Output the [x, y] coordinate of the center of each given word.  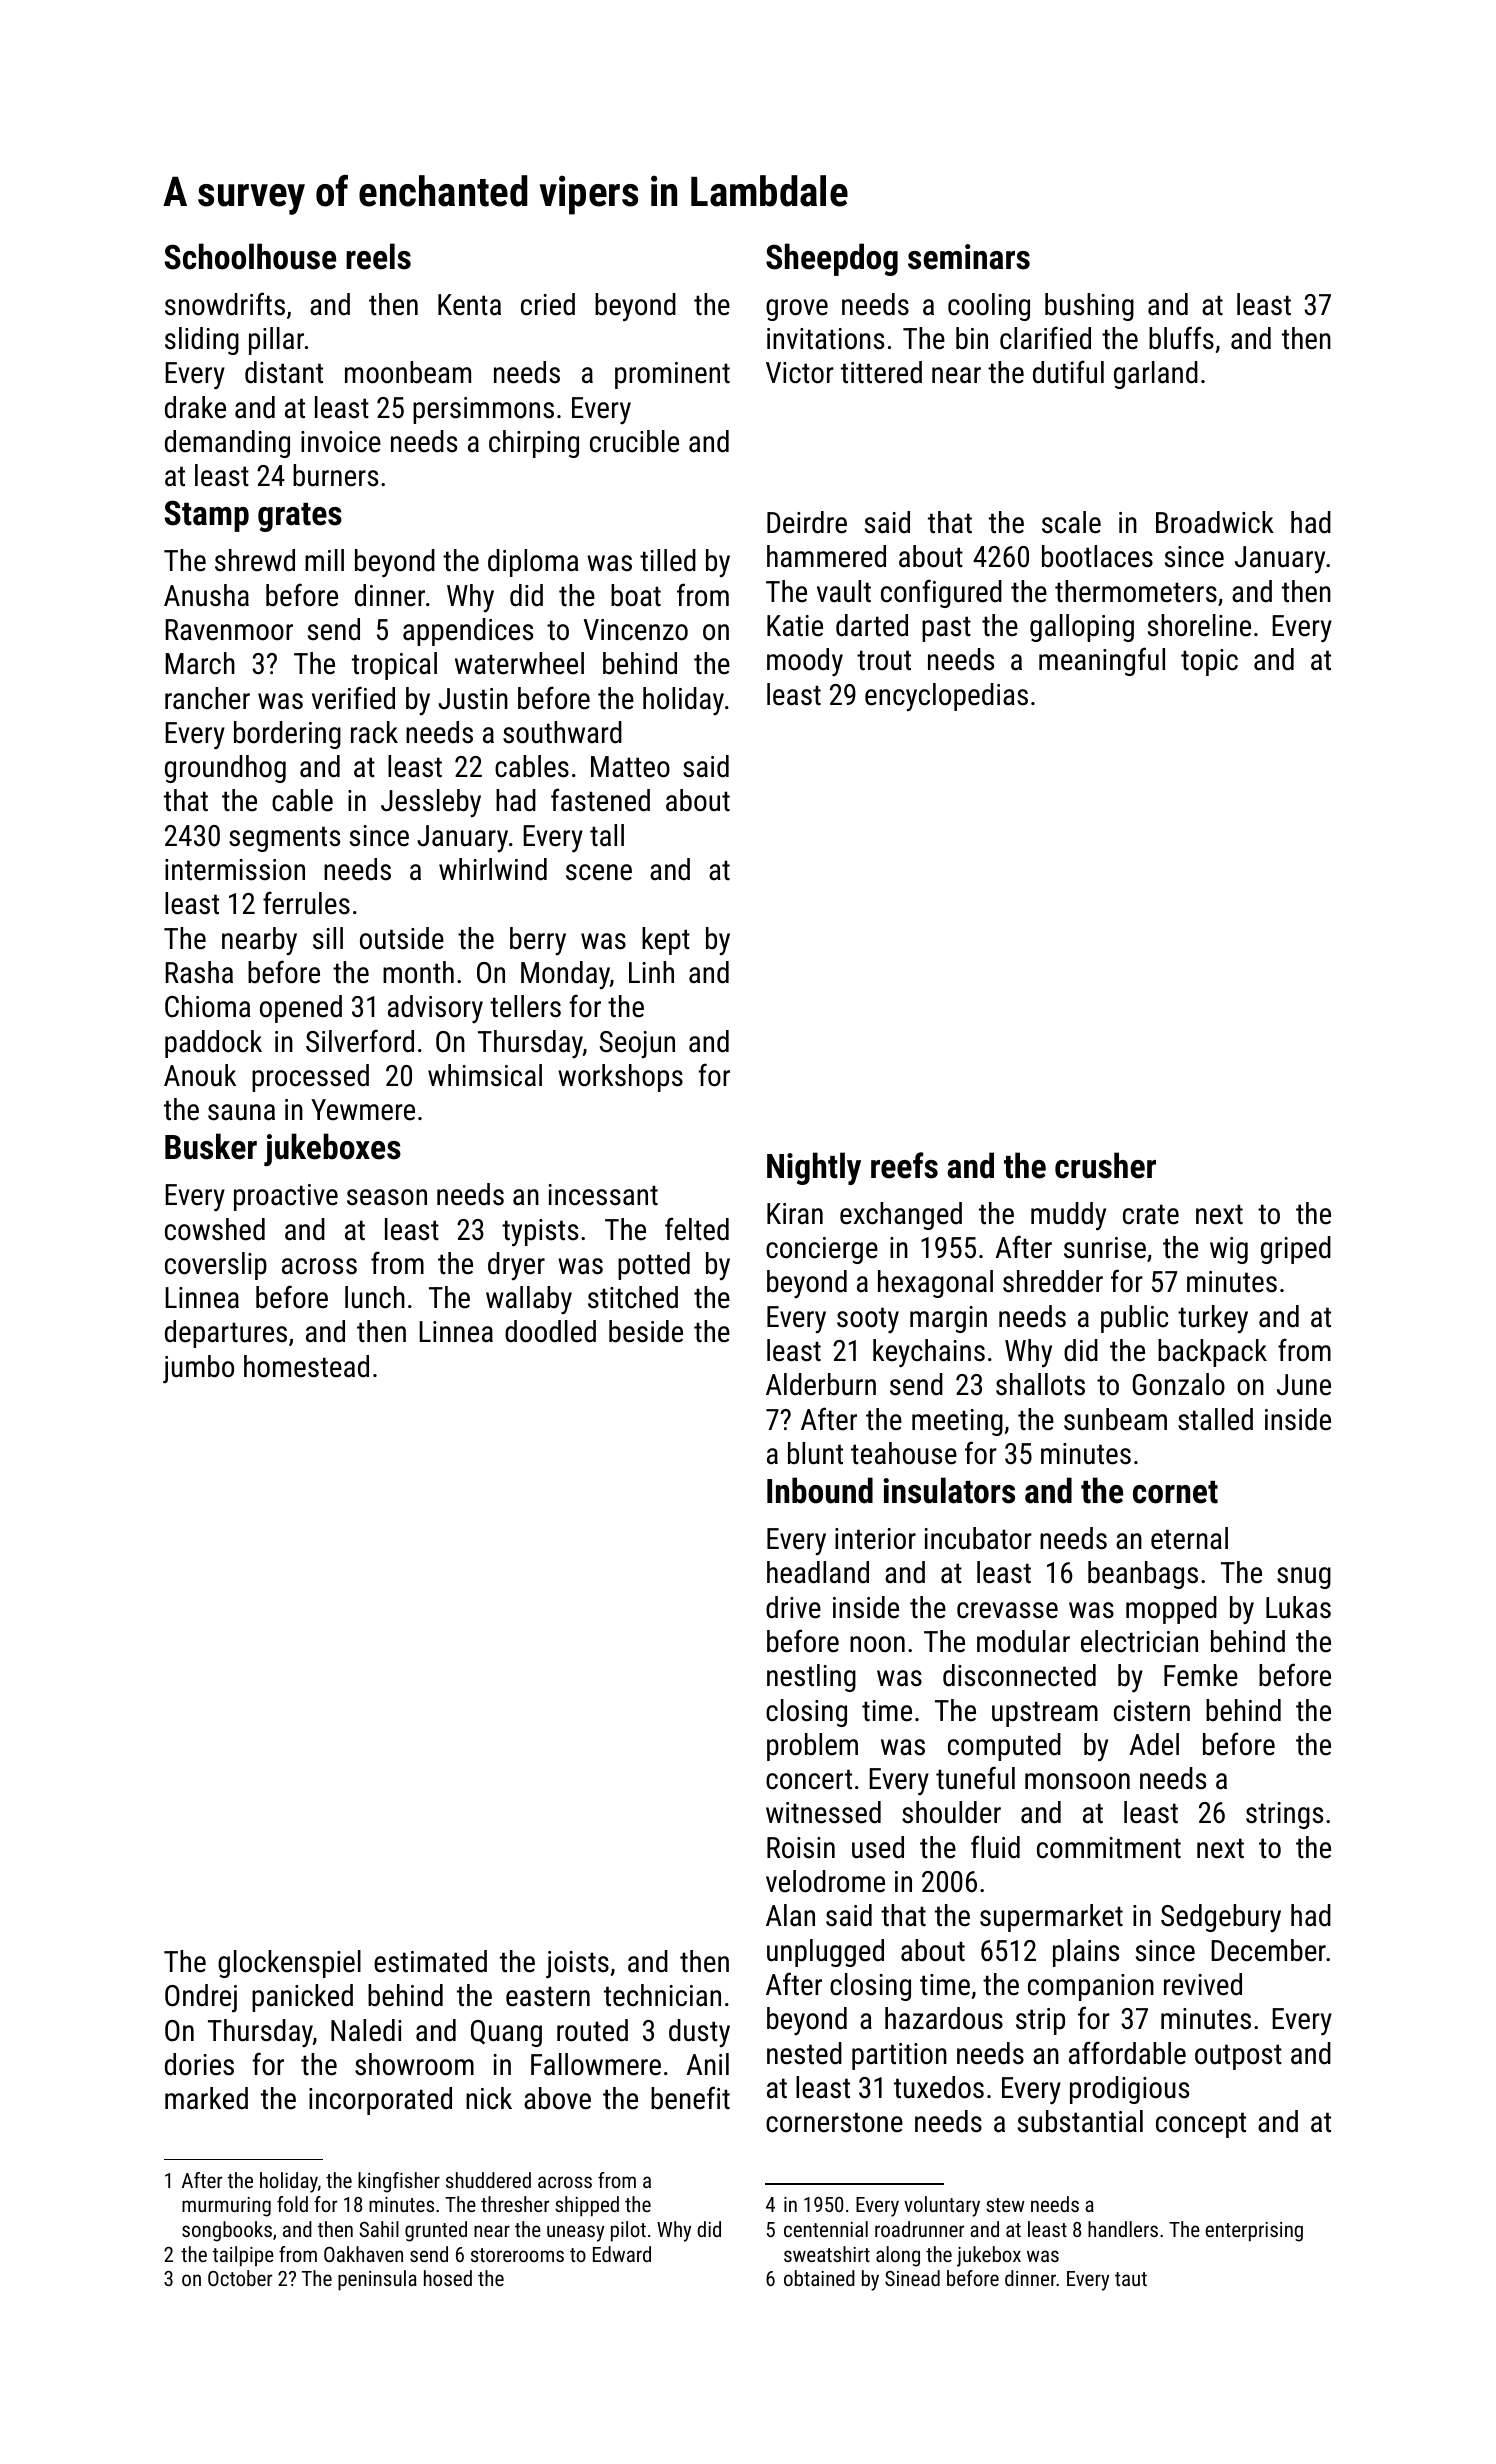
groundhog [225, 769]
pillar [276, 341]
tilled [668, 560]
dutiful [1068, 372]
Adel [1154, 1744]
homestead [306, 1366]
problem [812, 1747]
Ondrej [201, 1998]
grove [797, 310]
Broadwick [1215, 522]
